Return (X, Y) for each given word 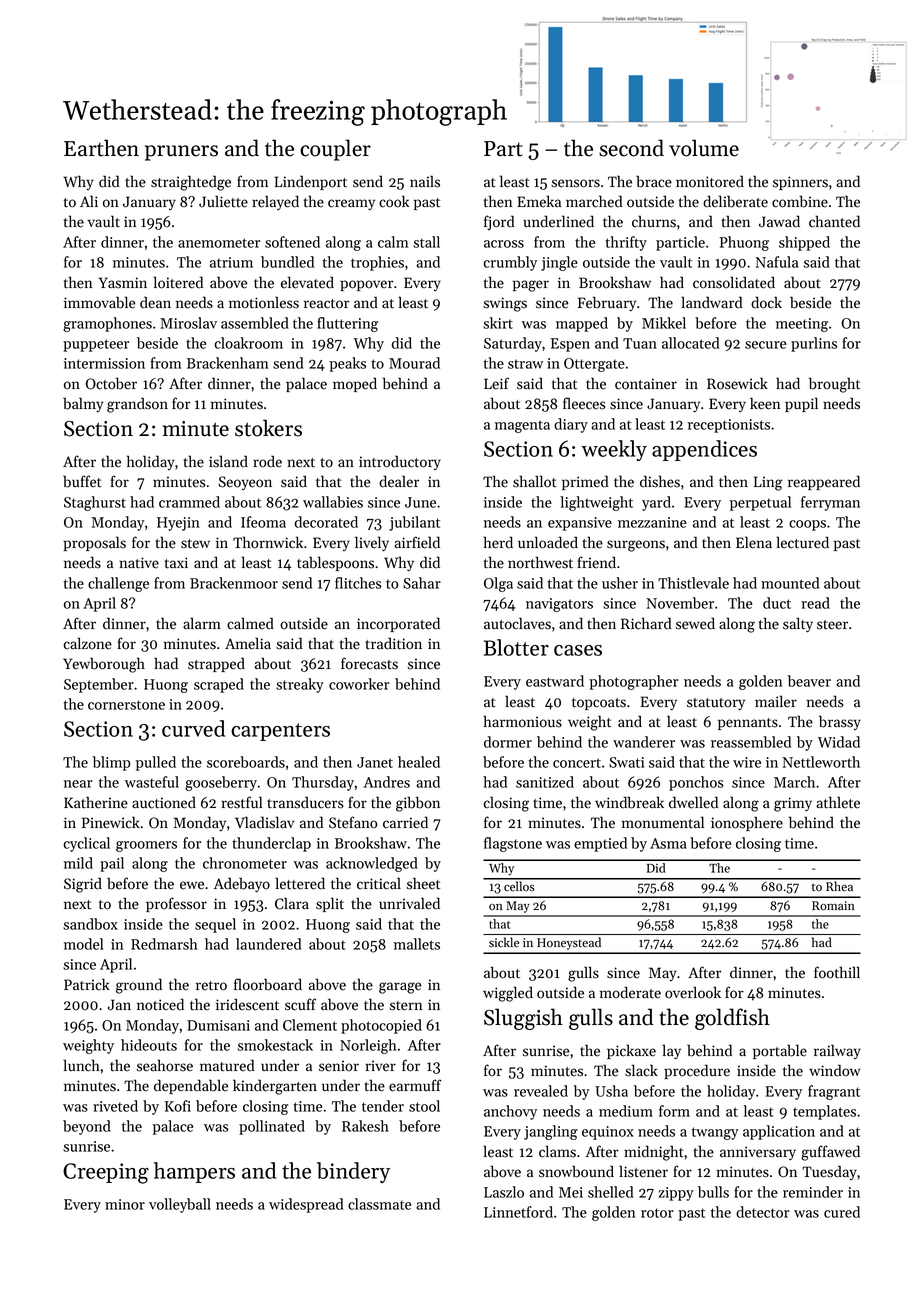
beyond (87, 1127)
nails (425, 181)
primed (585, 482)
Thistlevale (693, 583)
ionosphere (747, 823)
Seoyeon (245, 483)
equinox (608, 1133)
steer (832, 625)
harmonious (522, 721)
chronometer (245, 863)
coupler (335, 150)
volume (704, 148)
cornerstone (126, 705)
